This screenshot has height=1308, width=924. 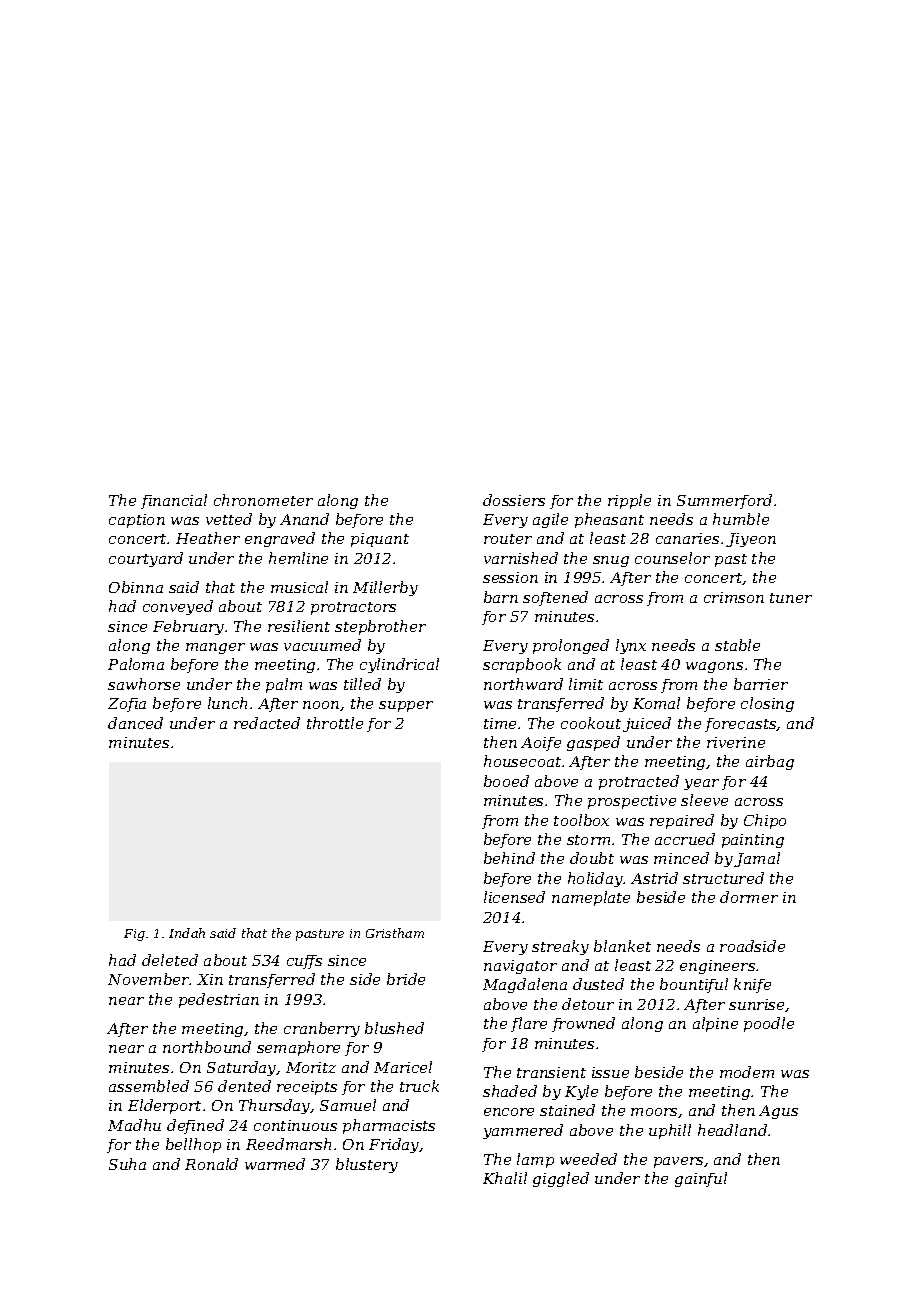 I want to click on Kyle, so click(x=581, y=1092).
